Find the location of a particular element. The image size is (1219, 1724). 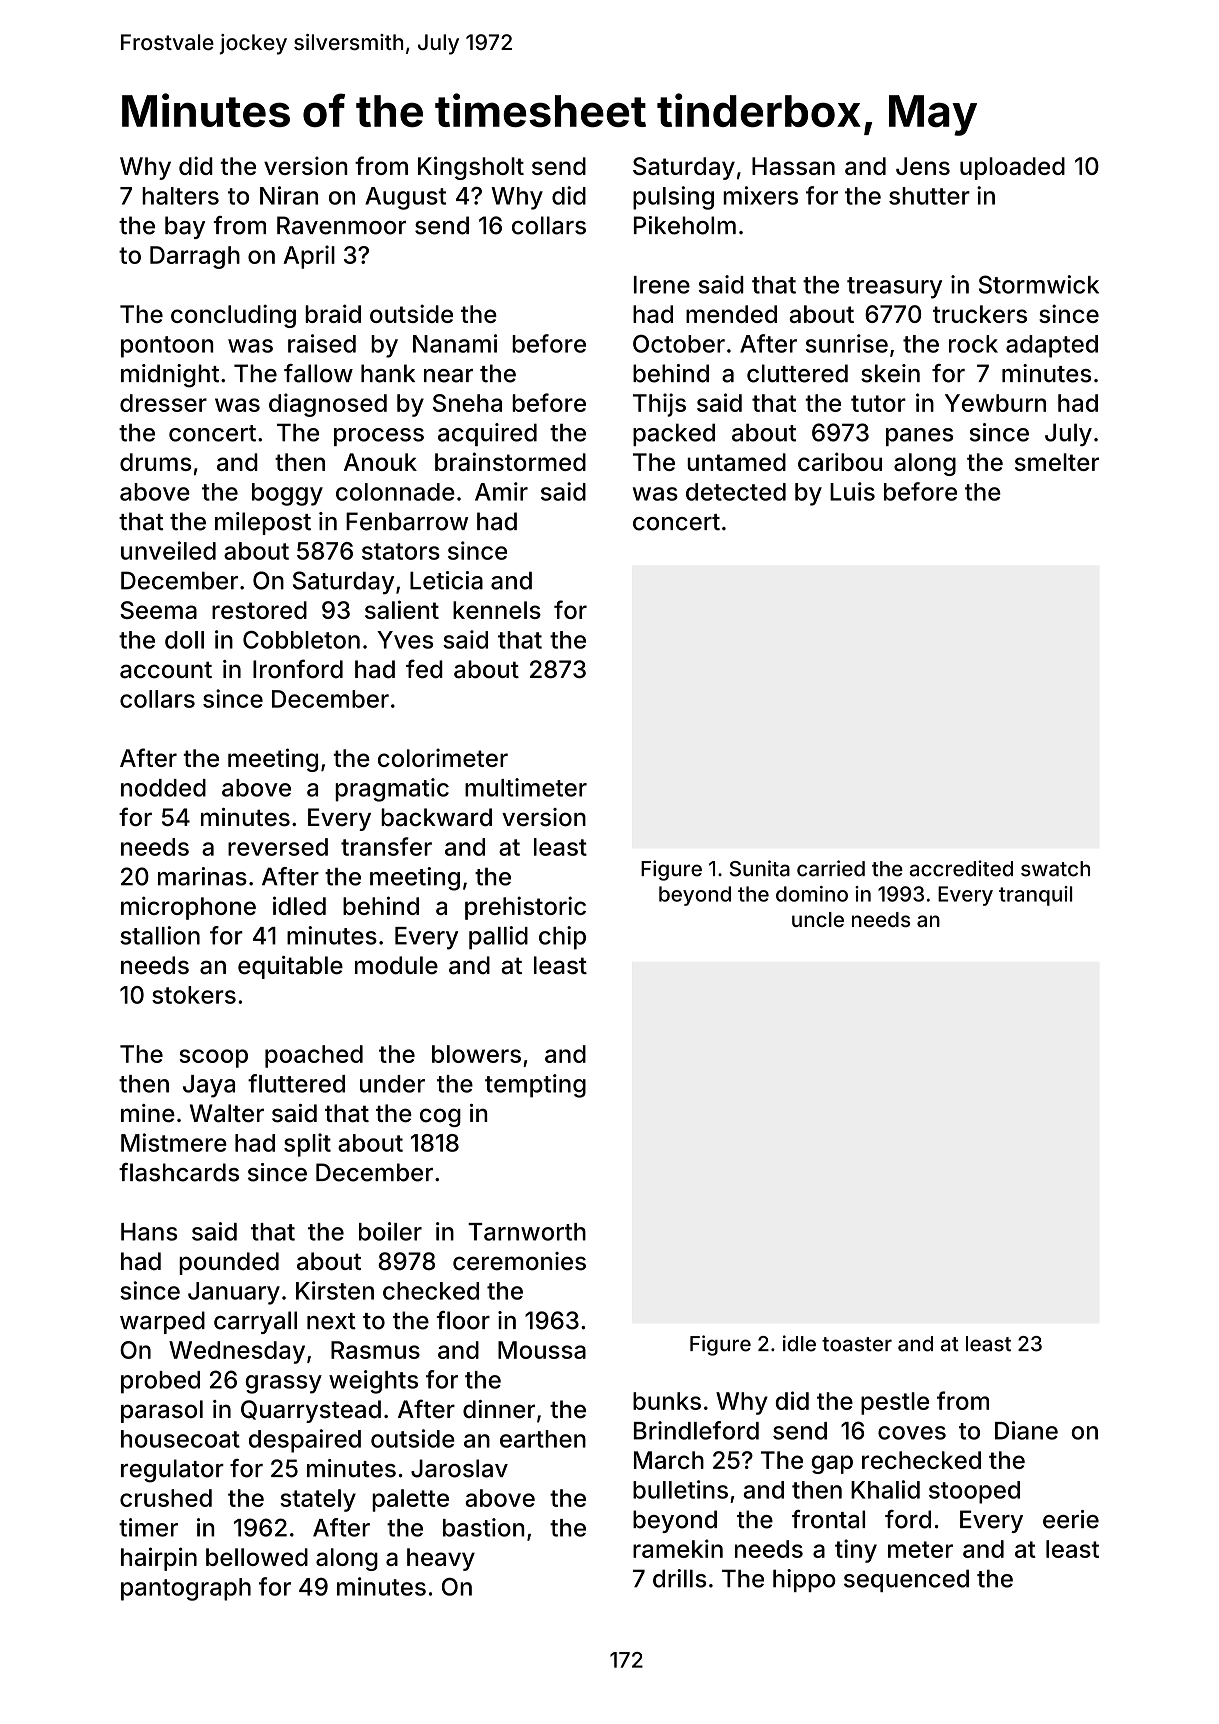

tranquil is located at coordinates (1035, 896).
